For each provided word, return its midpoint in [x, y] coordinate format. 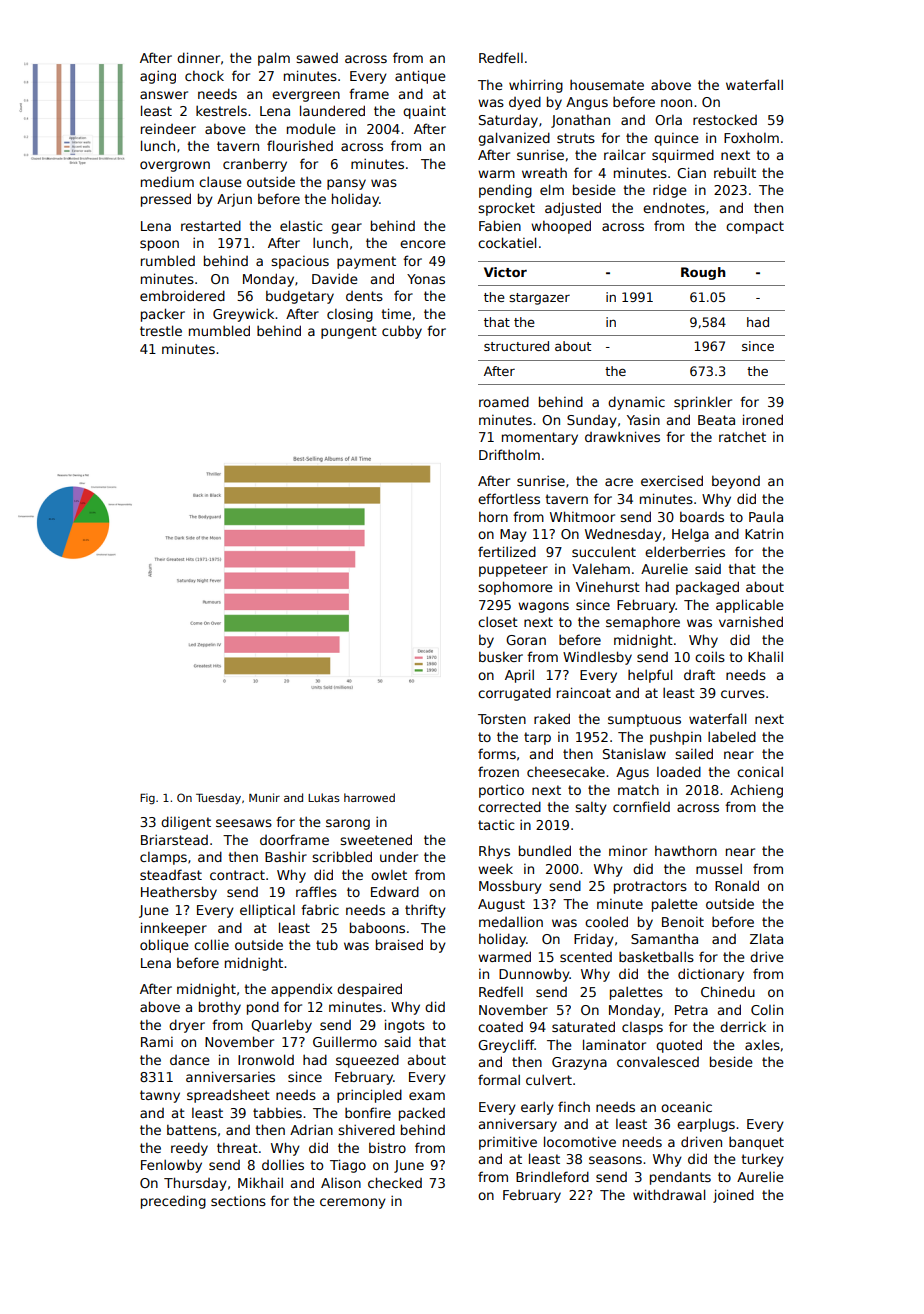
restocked [725, 119]
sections [238, 1200]
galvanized [514, 139]
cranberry [255, 165]
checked [395, 1182]
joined [733, 1196]
